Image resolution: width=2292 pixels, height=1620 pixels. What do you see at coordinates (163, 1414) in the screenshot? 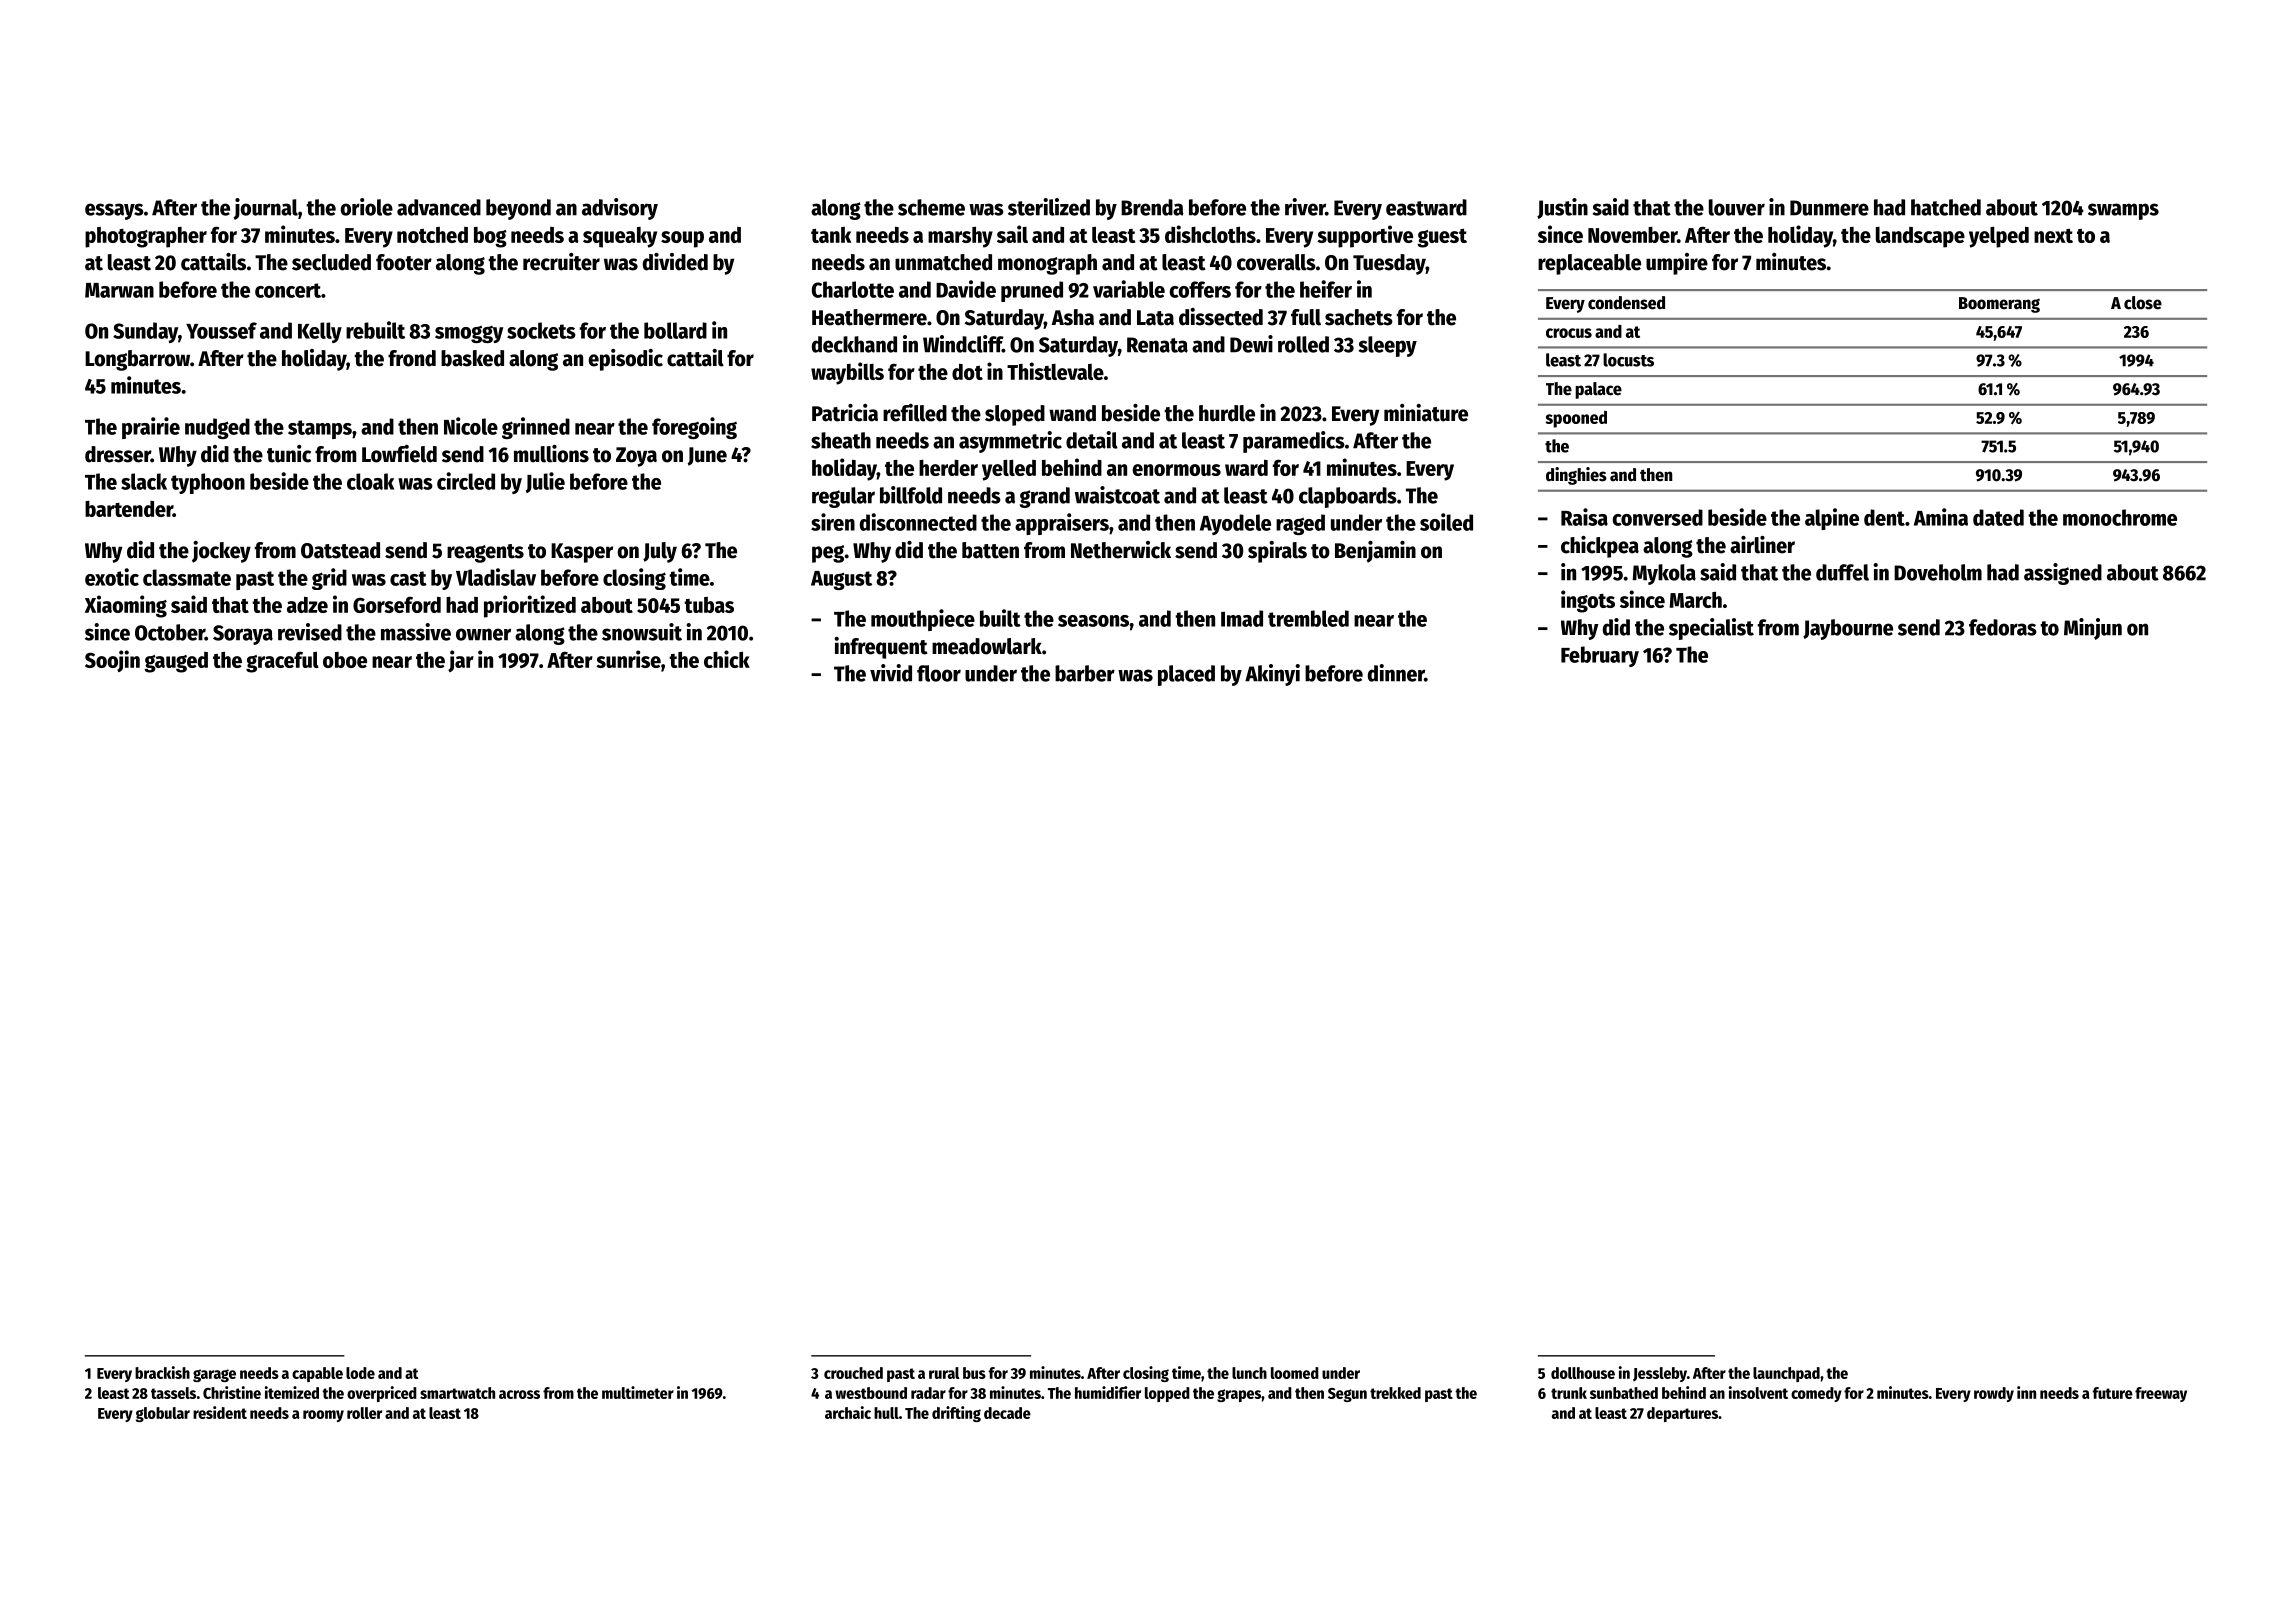
I see `globular` at bounding box center [163, 1414].
